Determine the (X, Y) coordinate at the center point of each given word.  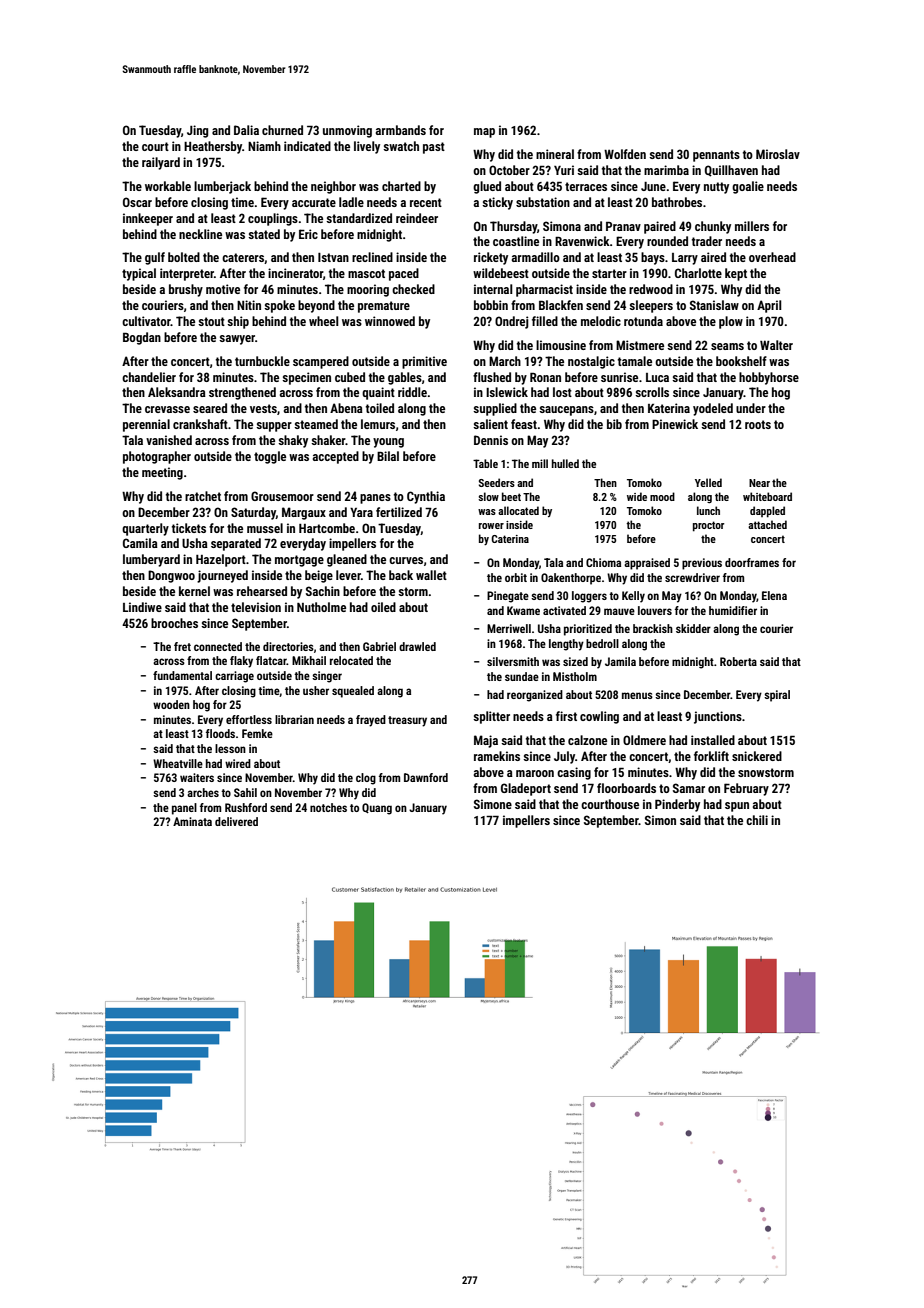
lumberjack (222, 187)
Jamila (620, 661)
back (401, 575)
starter (609, 273)
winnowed (390, 321)
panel (184, 809)
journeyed (222, 576)
